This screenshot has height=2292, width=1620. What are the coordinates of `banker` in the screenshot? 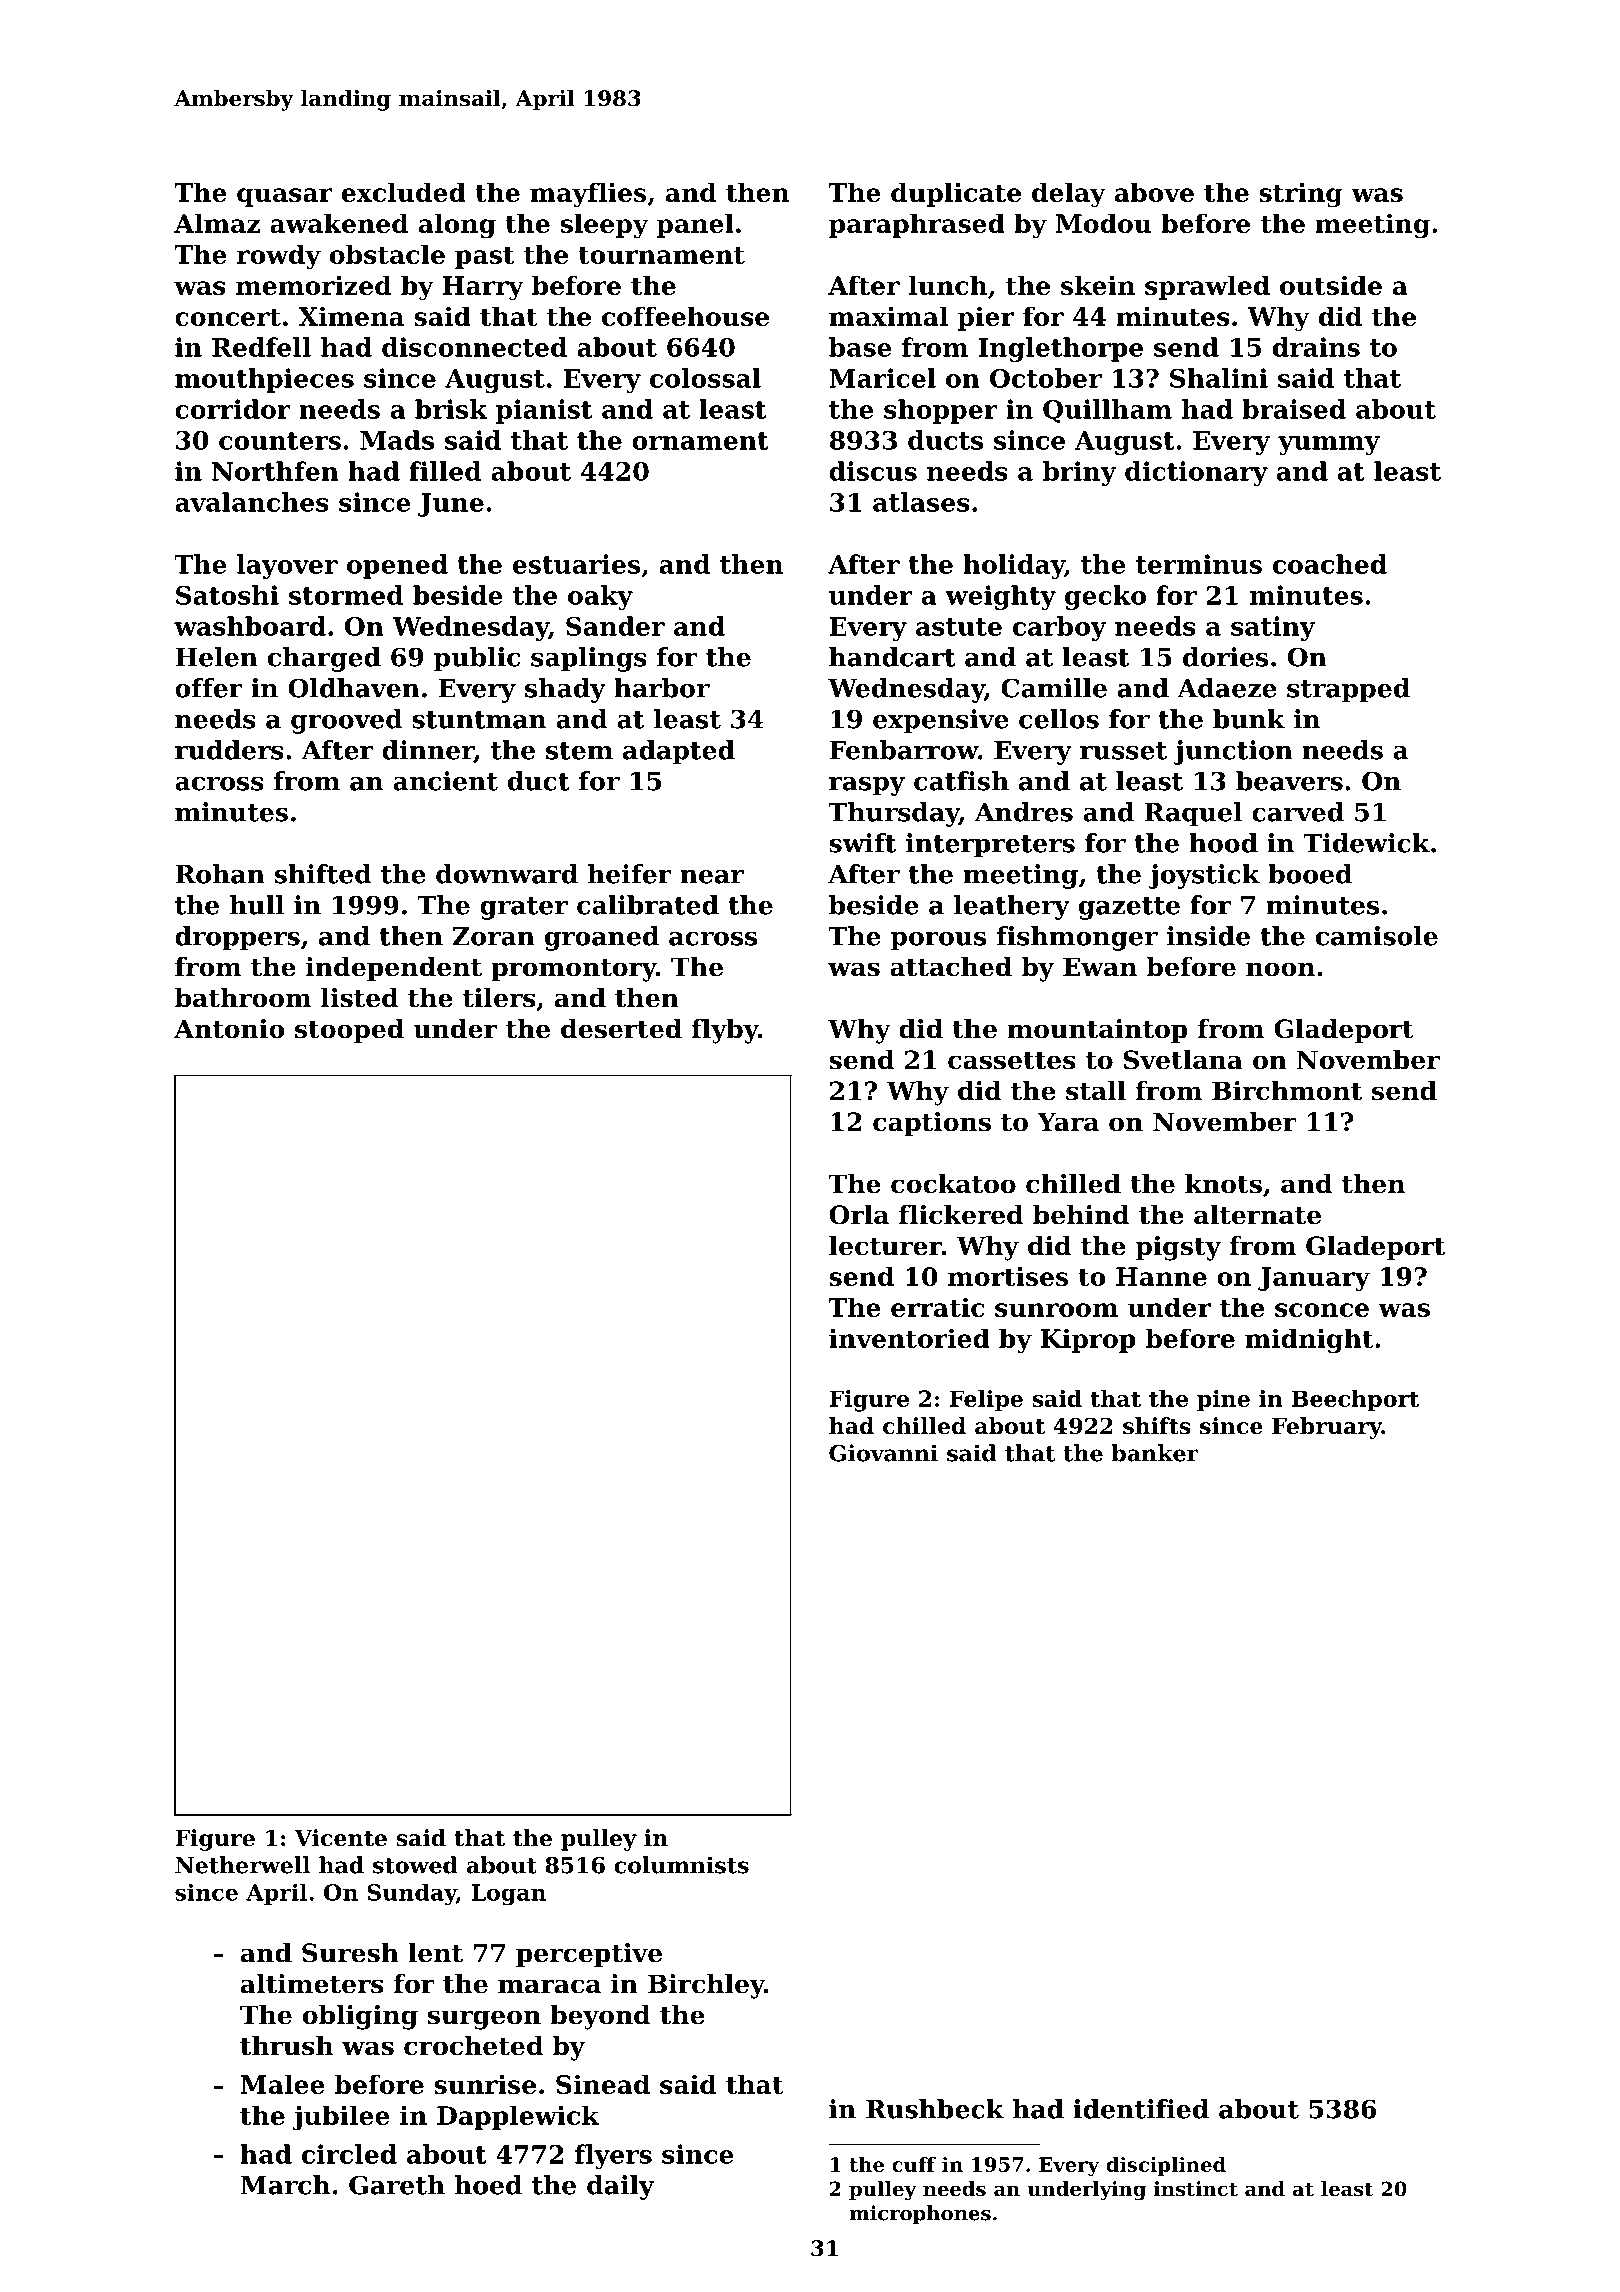 It's located at (1155, 1453).
